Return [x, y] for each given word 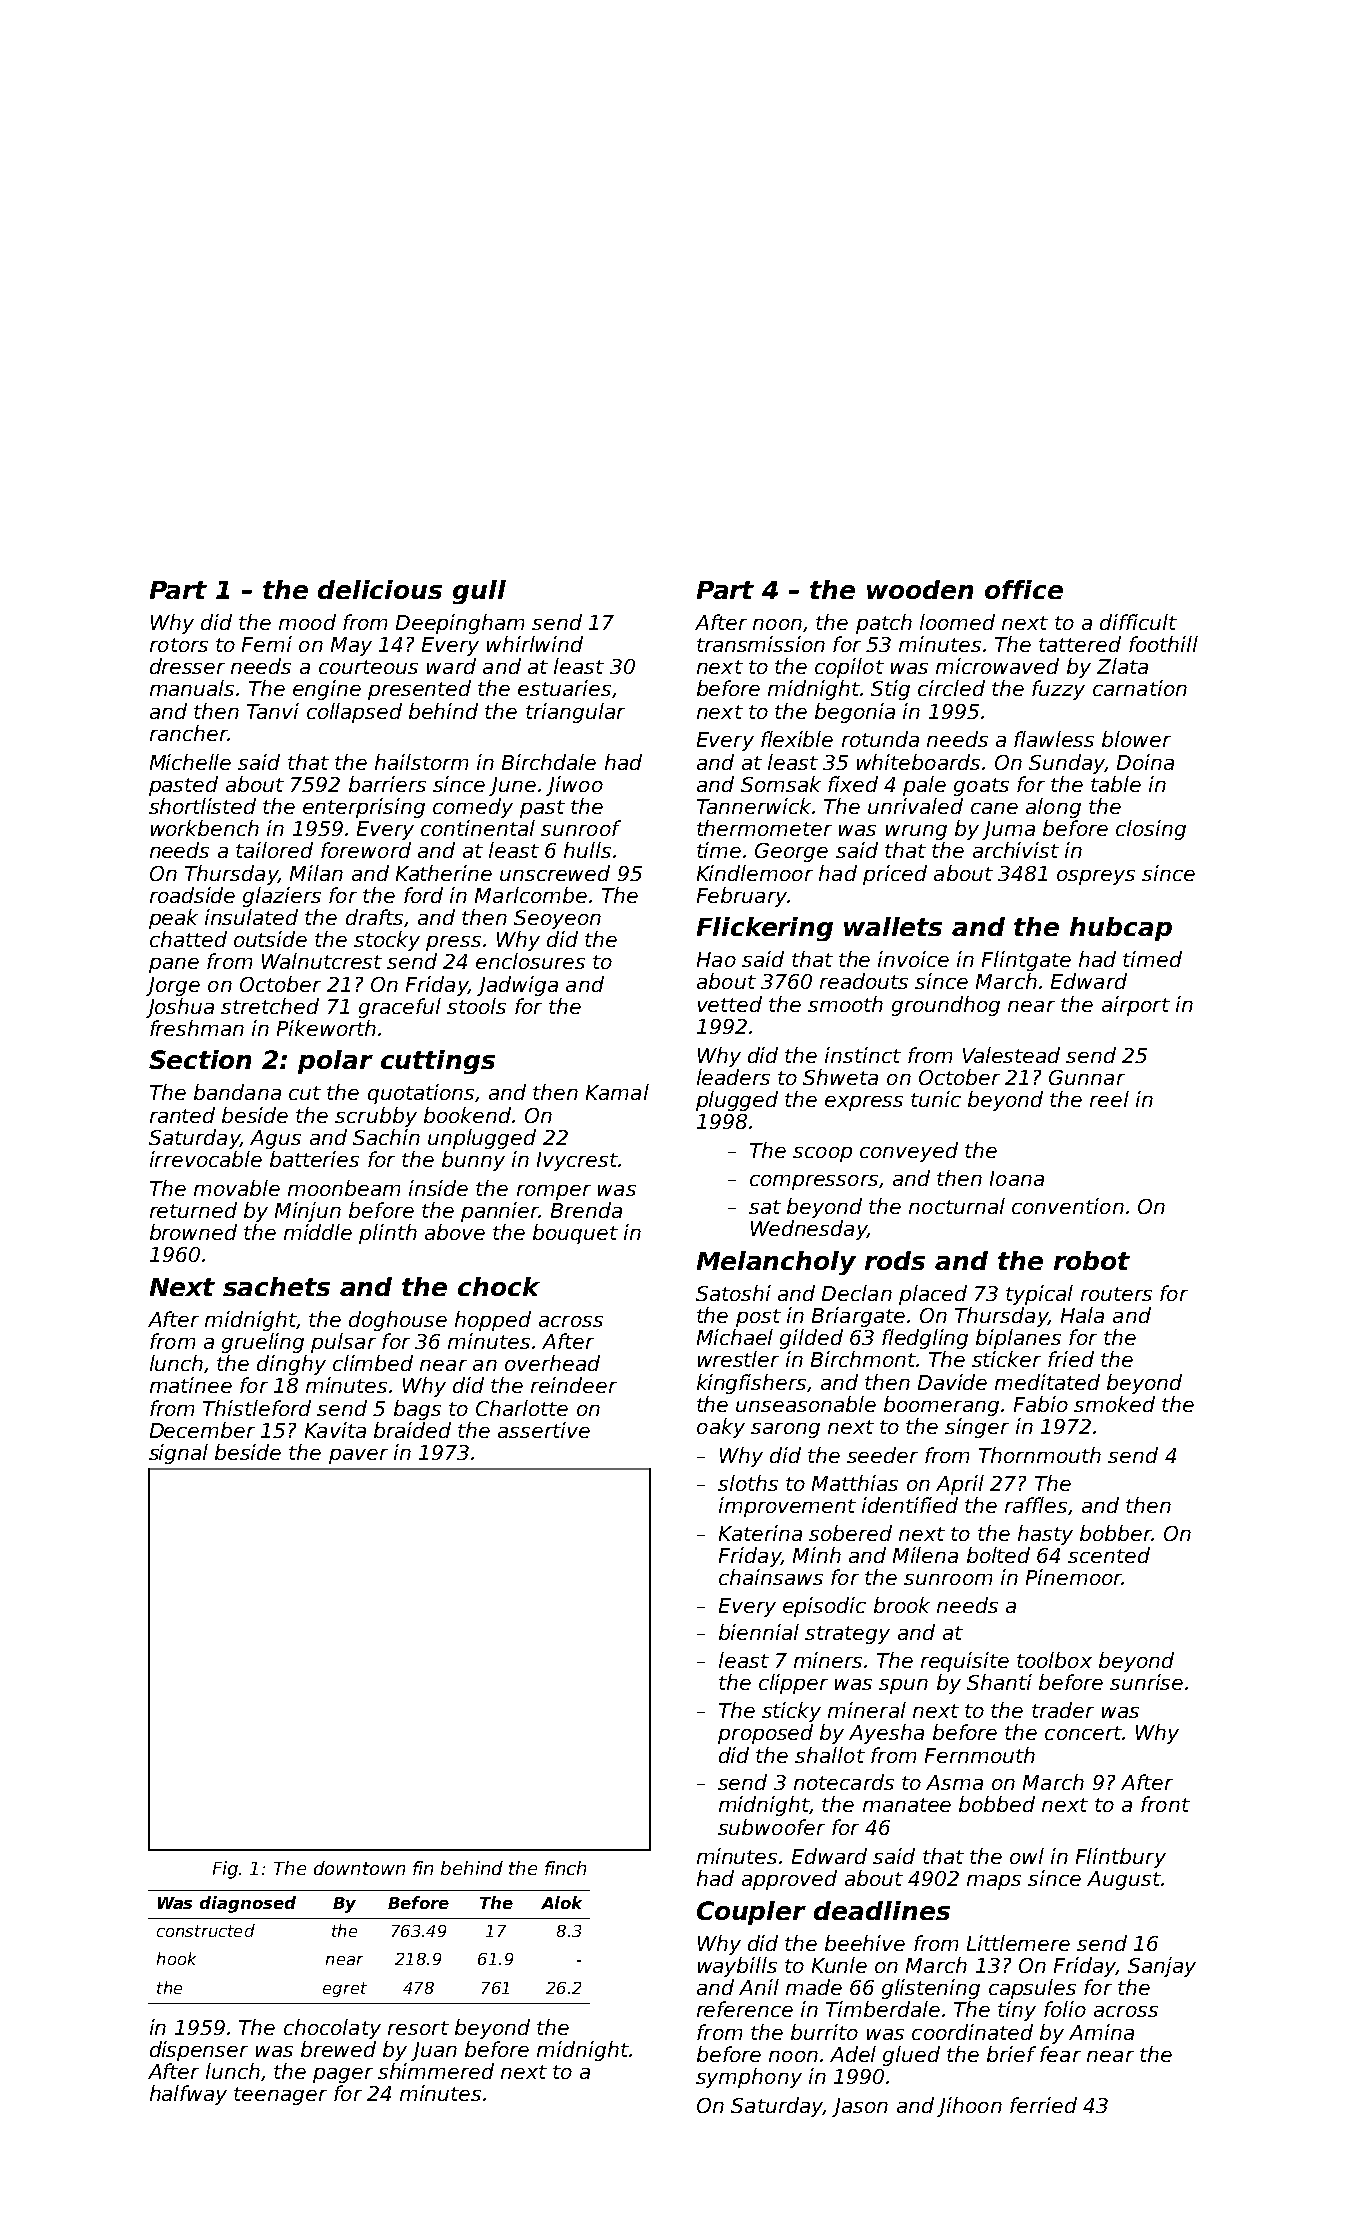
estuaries [564, 688]
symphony [749, 2078]
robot [1092, 1260]
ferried [1043, 2105]
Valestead [1011, 1055]
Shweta [840, 1077]
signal [178, 1454]
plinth [388, 1234]
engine [327, 690]
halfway [188, 2095]
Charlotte [522, 1408]
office [1024, 589]
